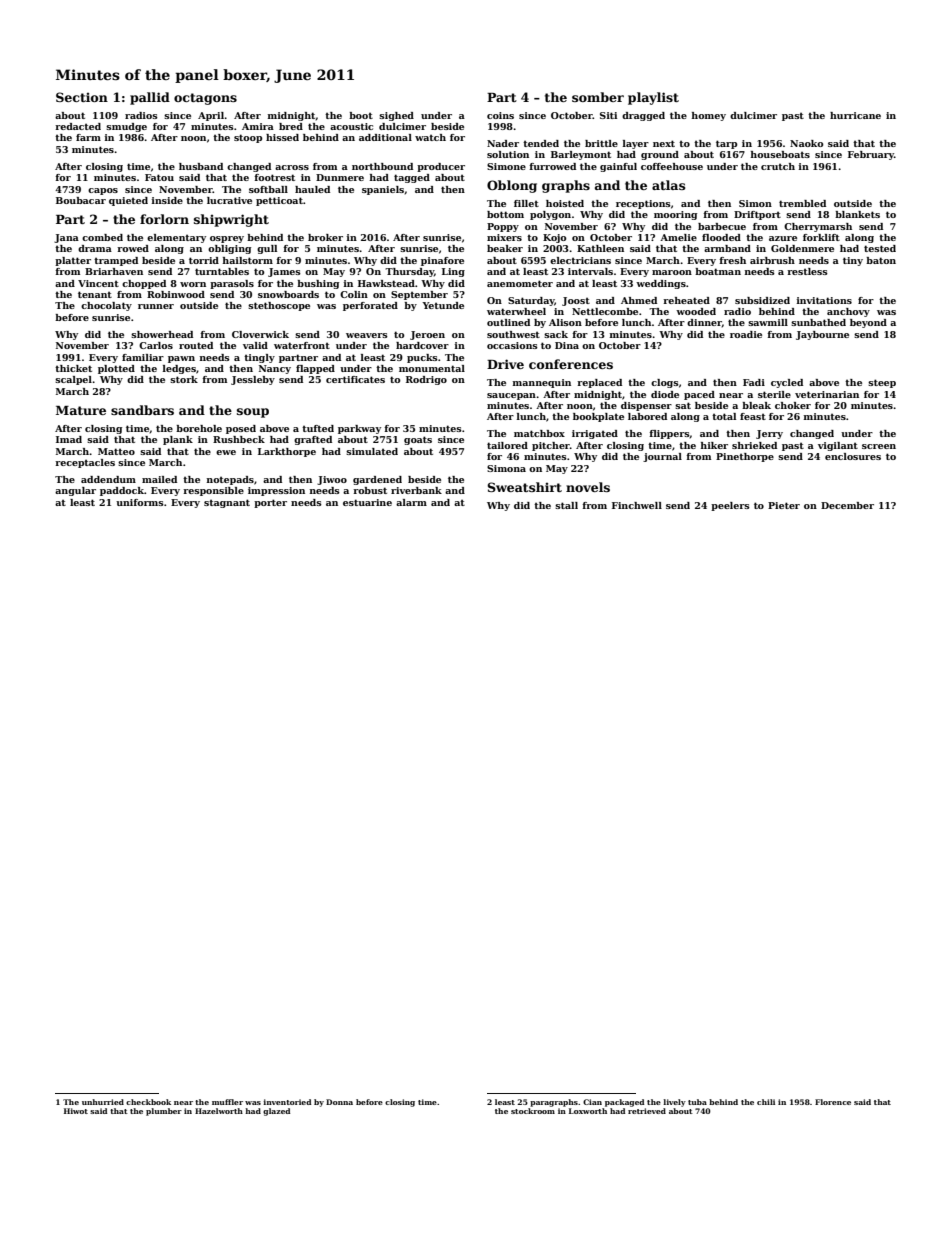  I want to click on Section, so click(82, 97).
